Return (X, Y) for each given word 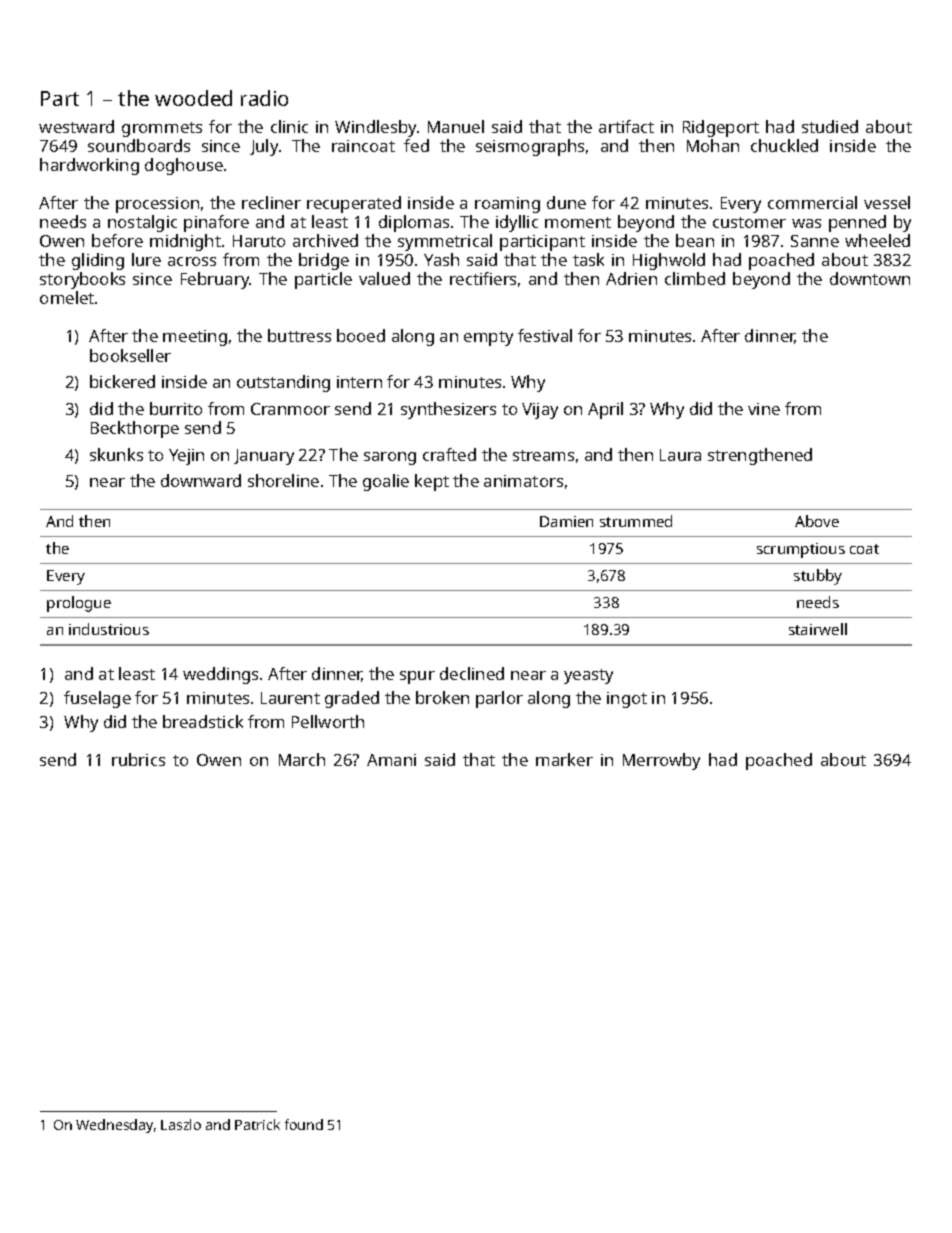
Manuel (456, 126)
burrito (176, 408)
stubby (818, 577)
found (304, 1124)
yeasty (588, 676)
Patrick (257, 1124)
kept (432, 482)
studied (830, 126)
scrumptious (801, 550)
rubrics (138, 759)
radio (264, 98)
